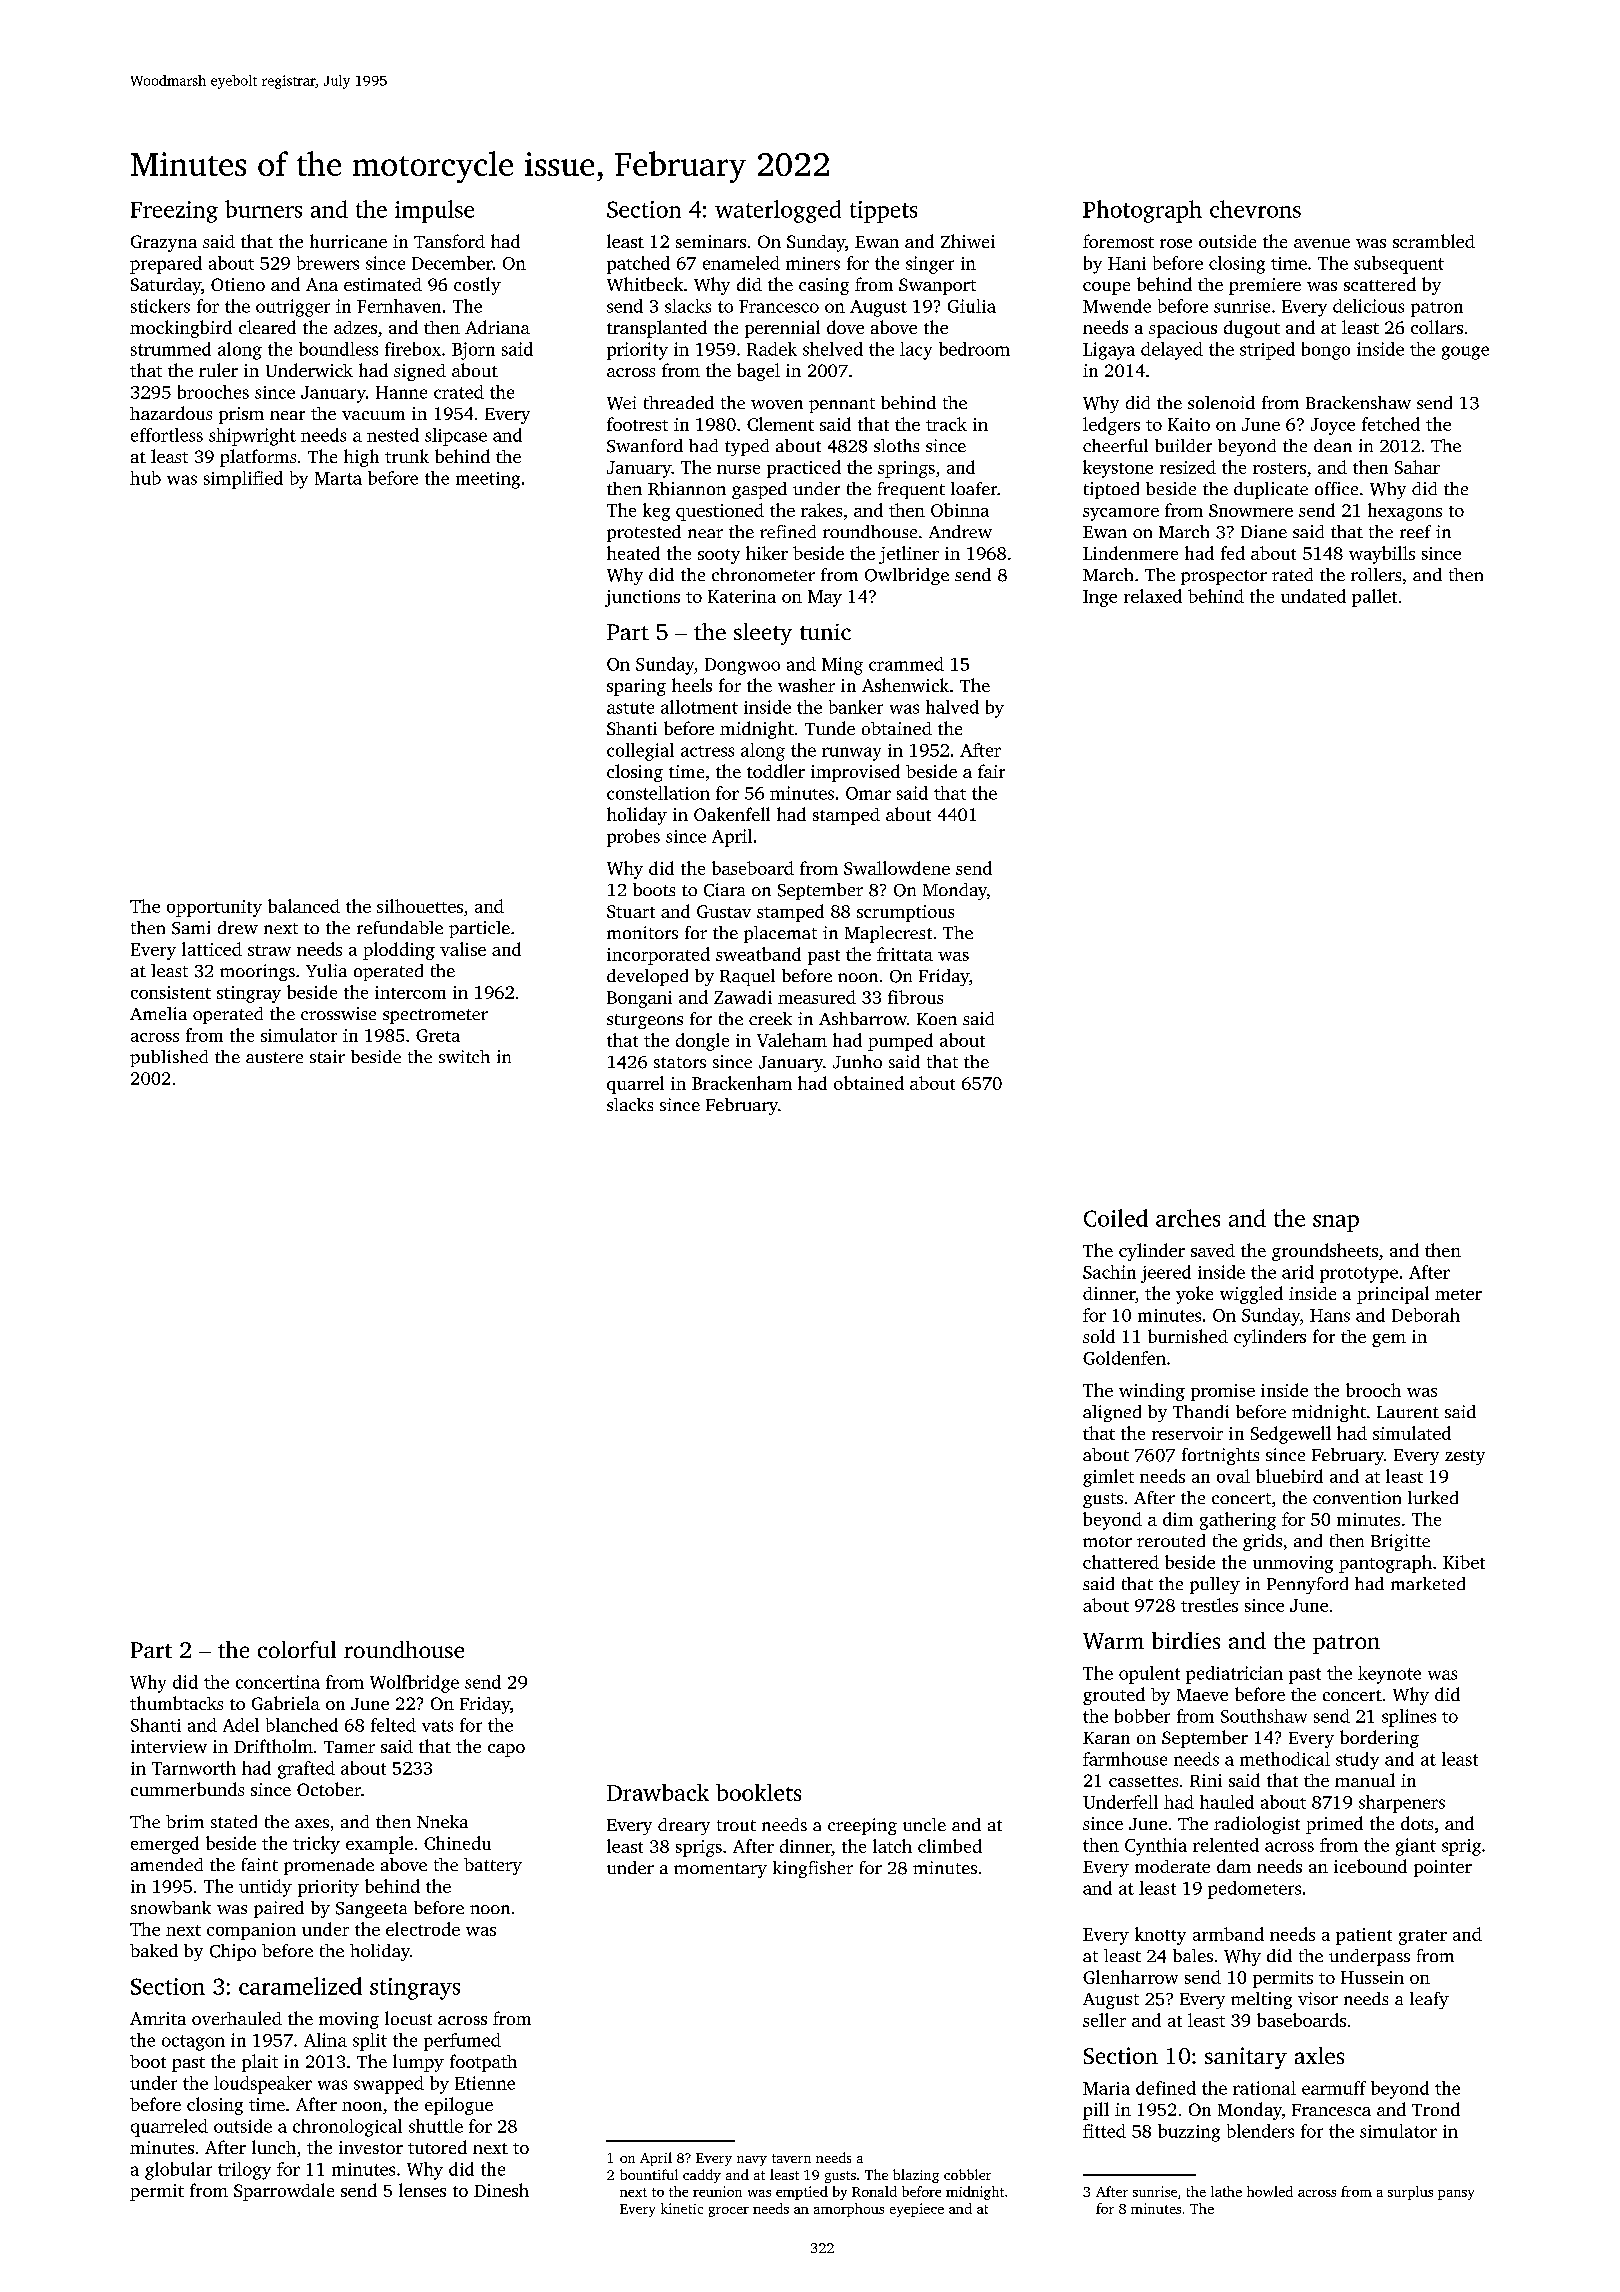 The height and width of the image is (2292, 1620). Describe the element at coordinates (924, 1824) in the image. I see `uncle` at that location.
